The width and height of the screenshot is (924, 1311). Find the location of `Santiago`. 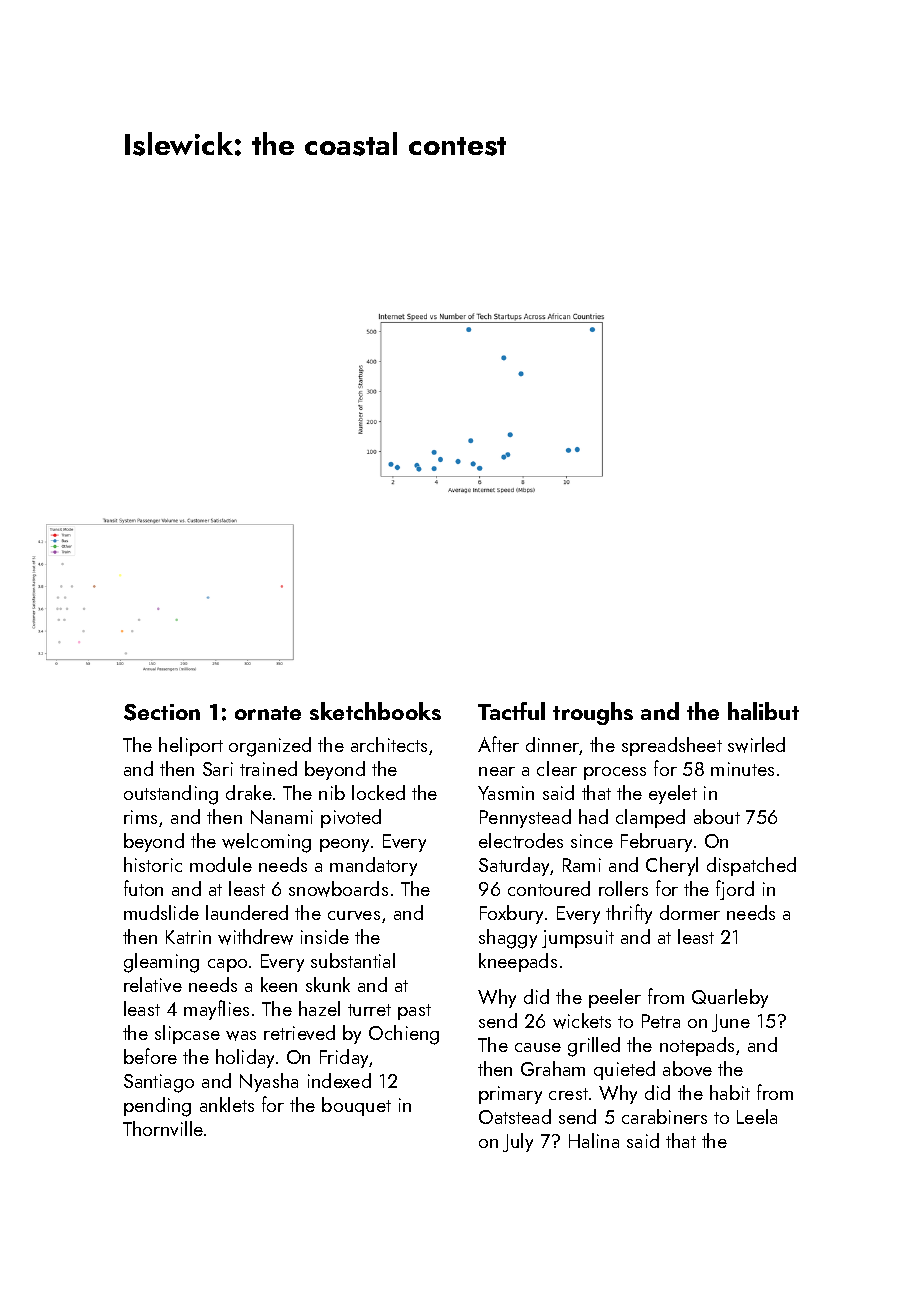

Santiago is located at coordinates (159, 1083).
